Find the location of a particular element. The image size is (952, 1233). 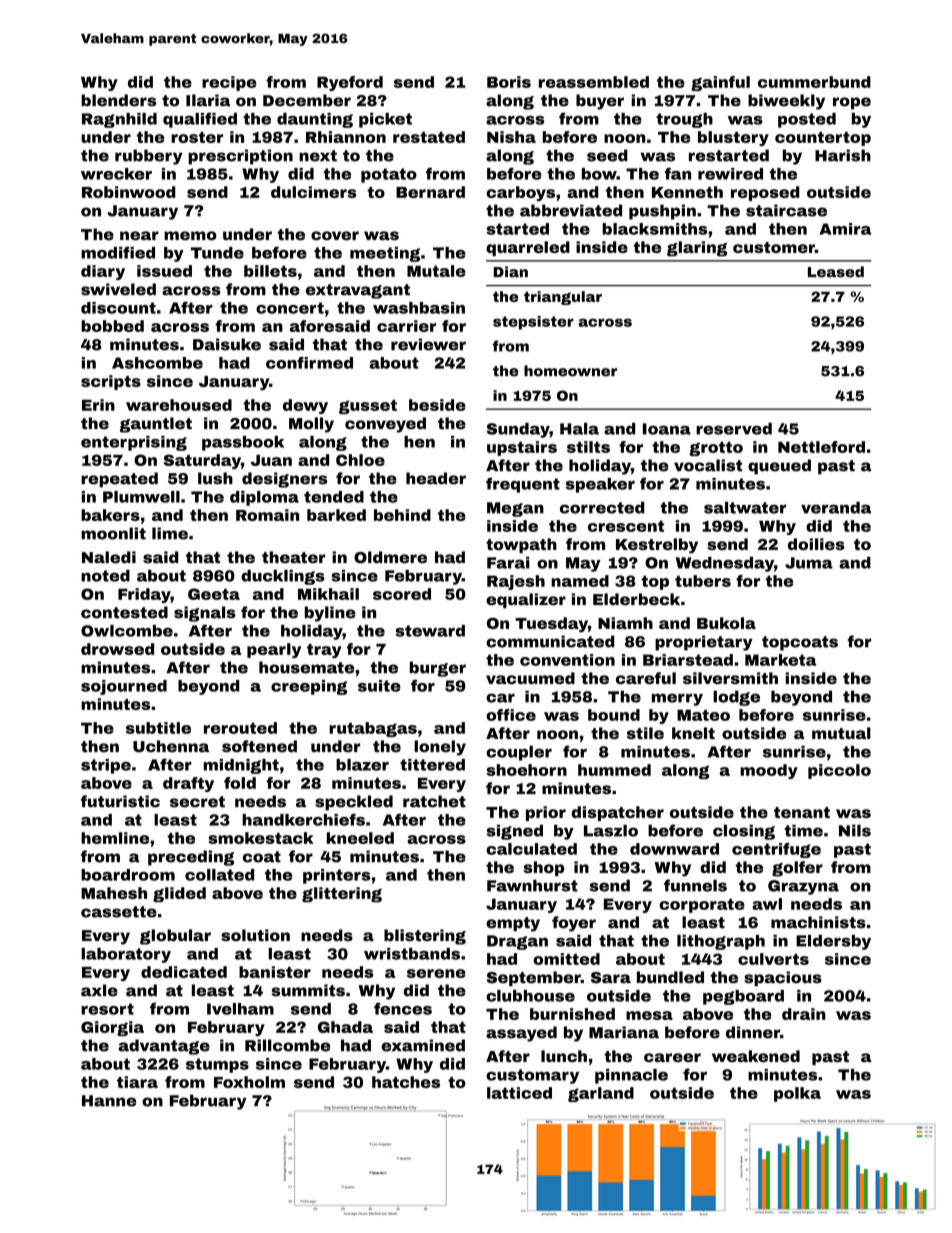

advantage is located at coordinates (164, 1047).
